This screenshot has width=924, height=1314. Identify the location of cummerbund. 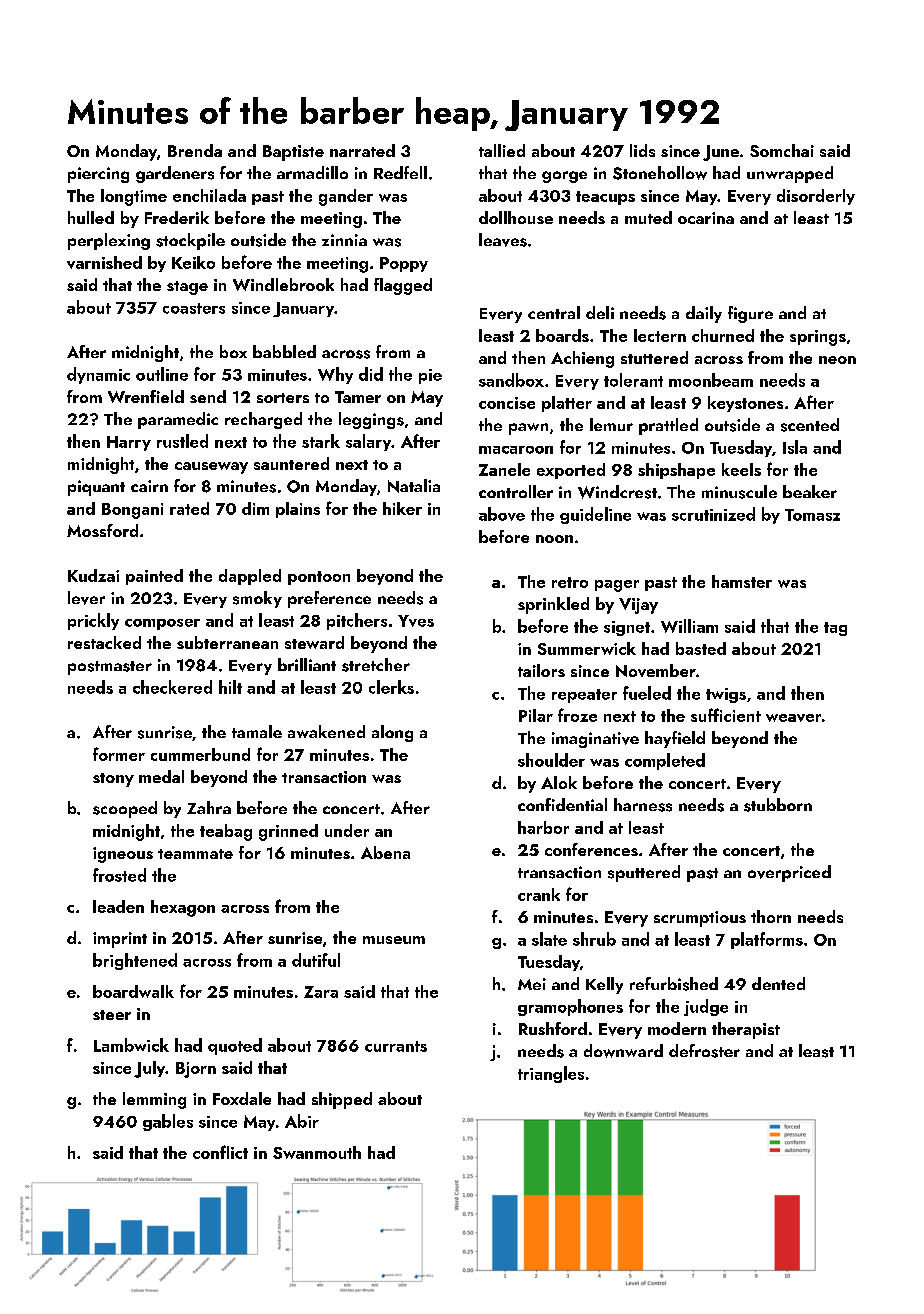
(200, 754).
